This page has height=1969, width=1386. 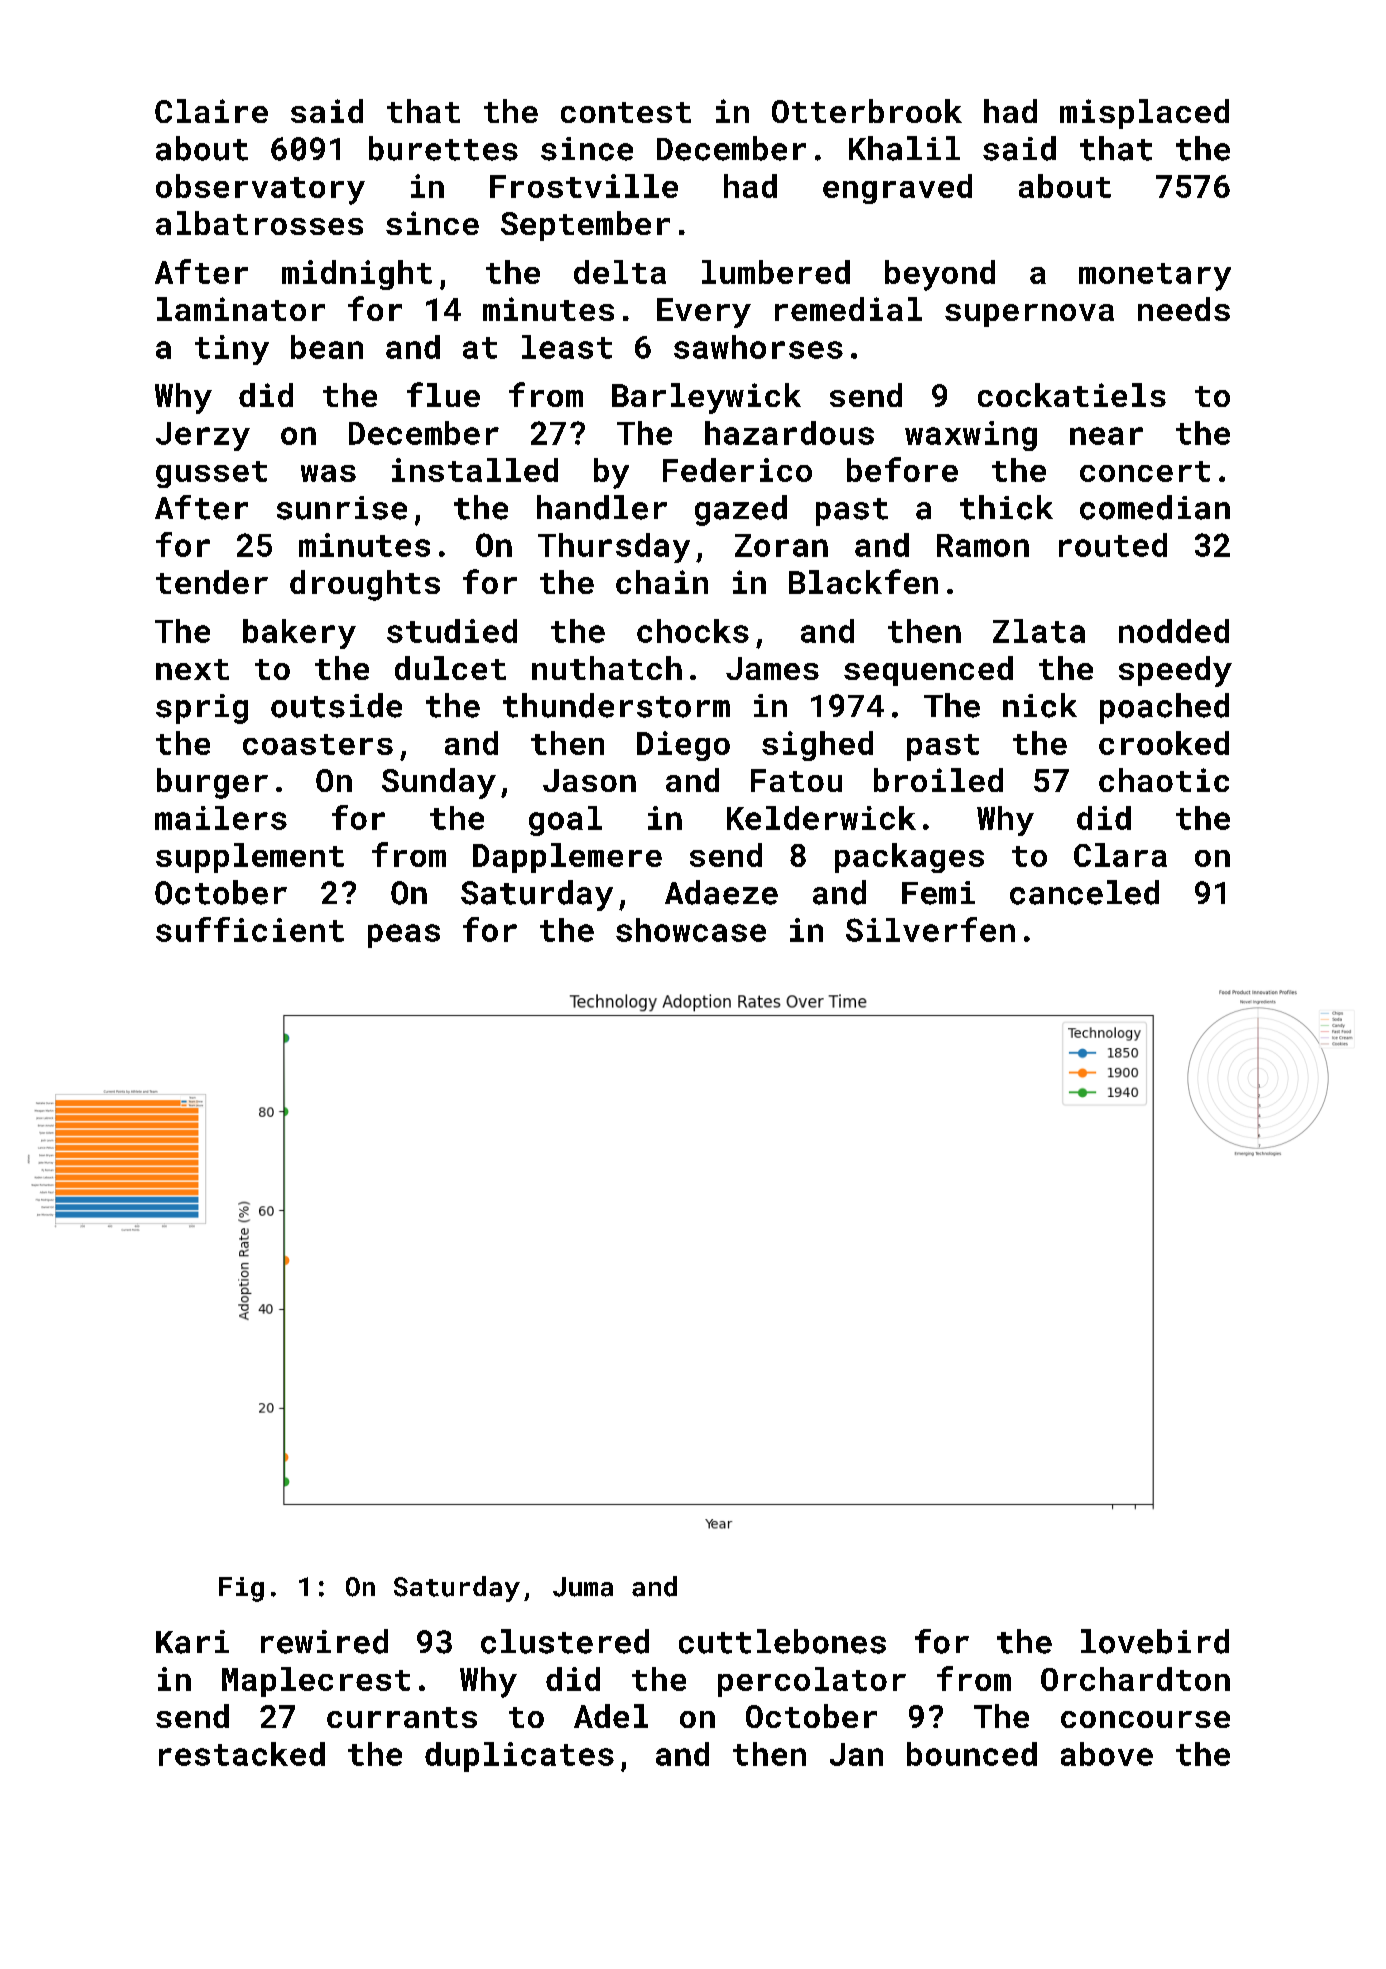 What do you see at coordinates (519, 1757) in the page?
I see `duplicates` at bounding box center [519, 1757].
